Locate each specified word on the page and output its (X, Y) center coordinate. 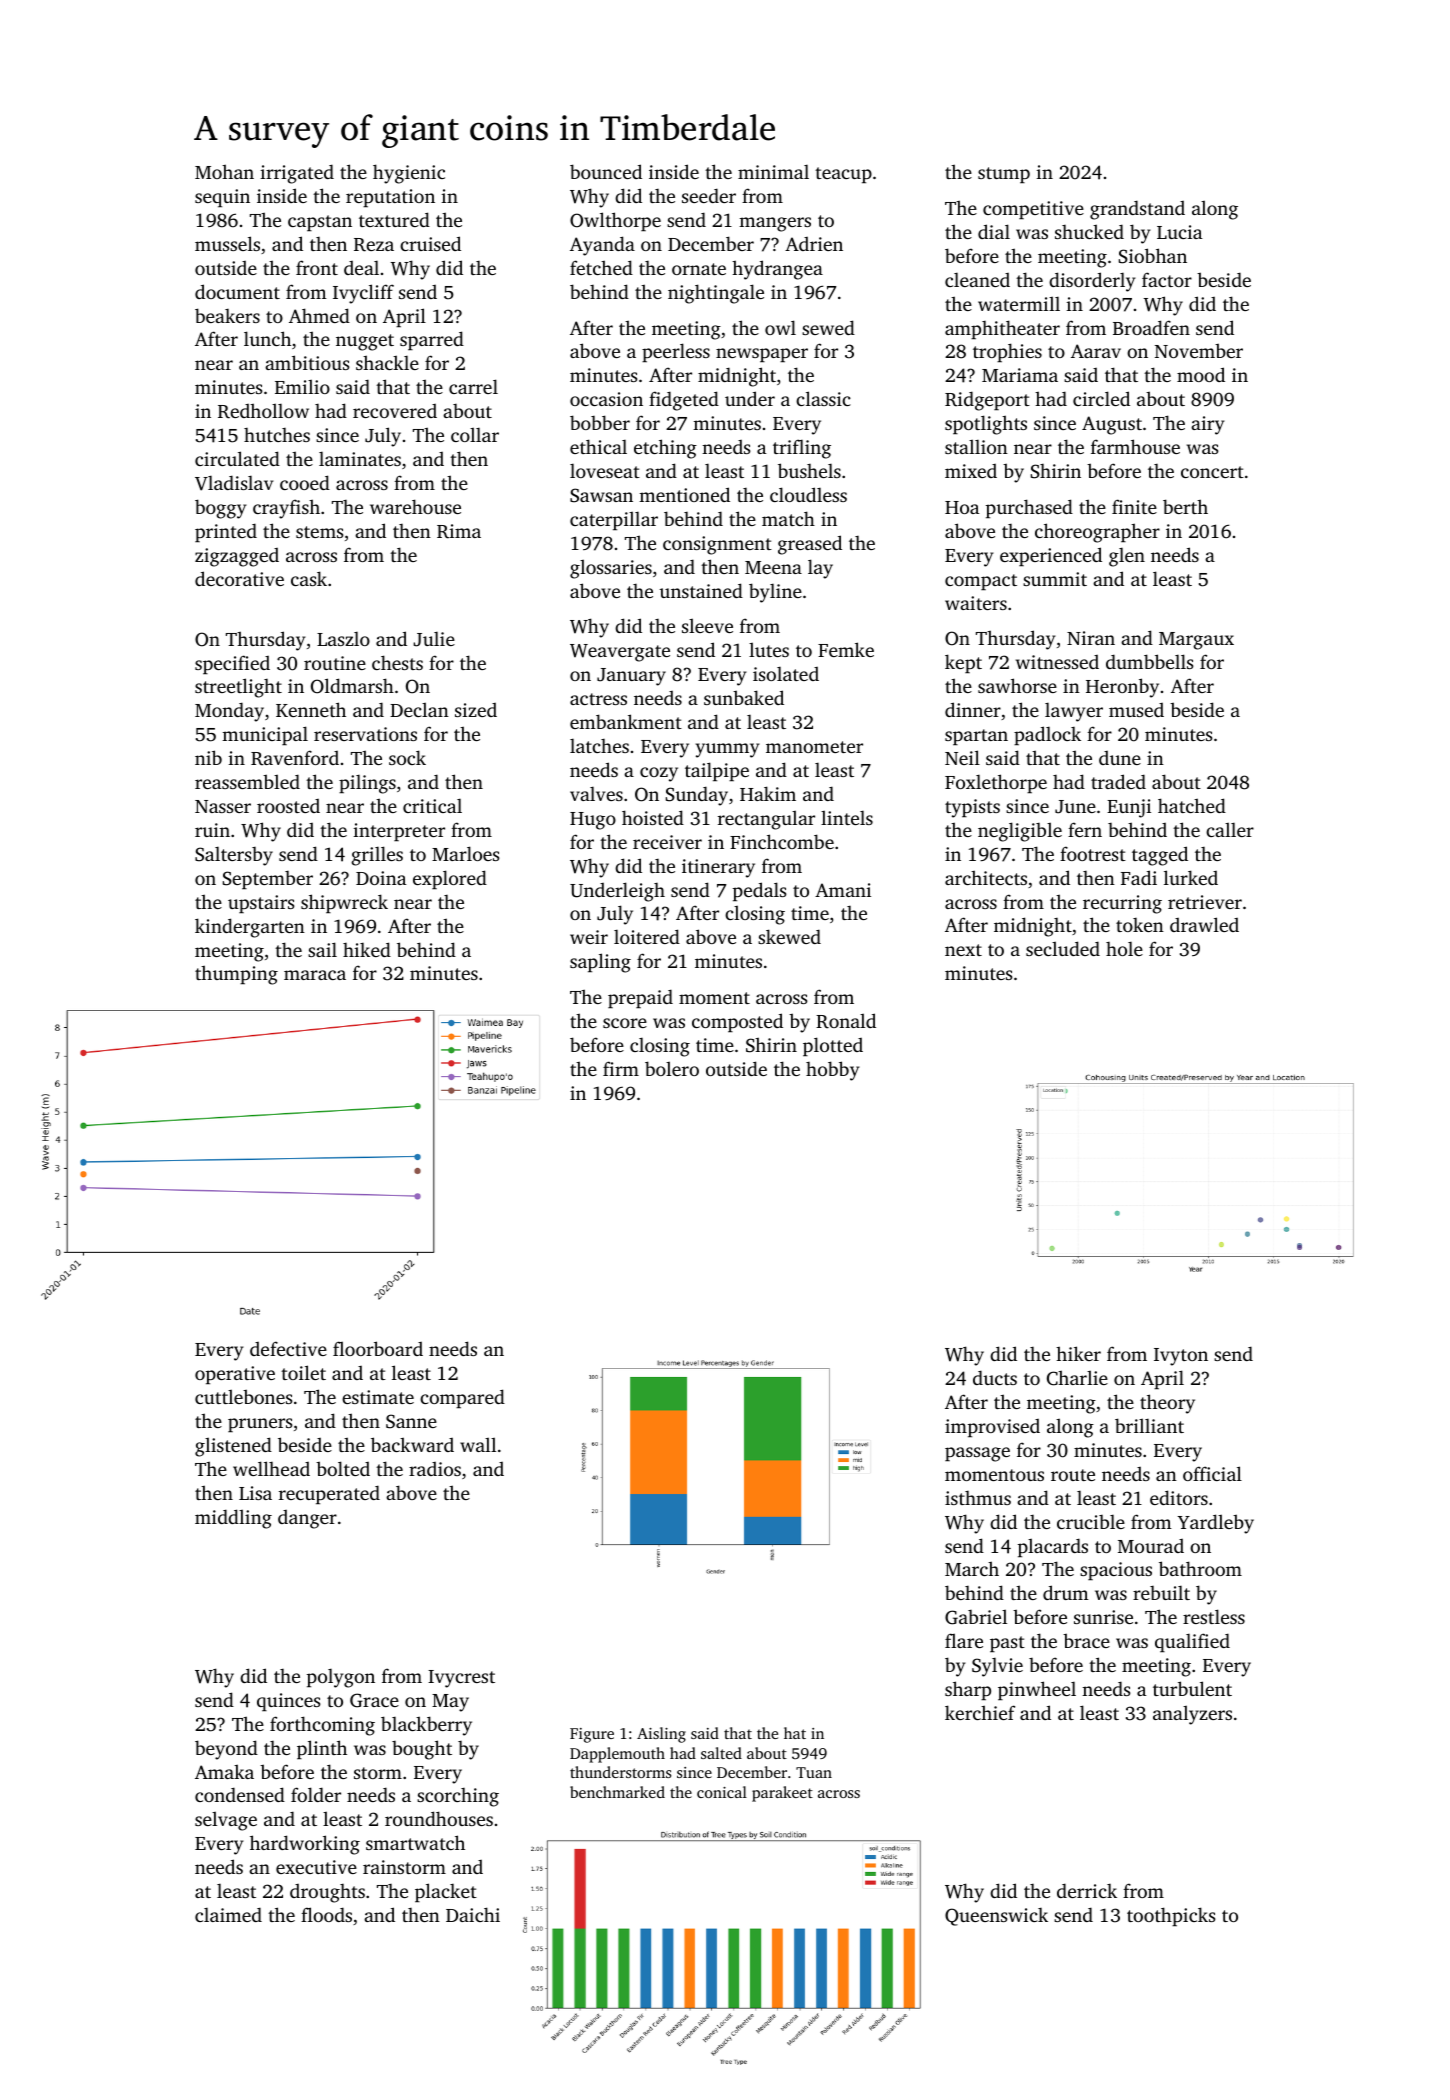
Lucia (1180, 232)
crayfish (286, 509)
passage (977, 1454)
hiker (1078, 1353)
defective (288, 1348)
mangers (775, 224)
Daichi (473, 1914)
